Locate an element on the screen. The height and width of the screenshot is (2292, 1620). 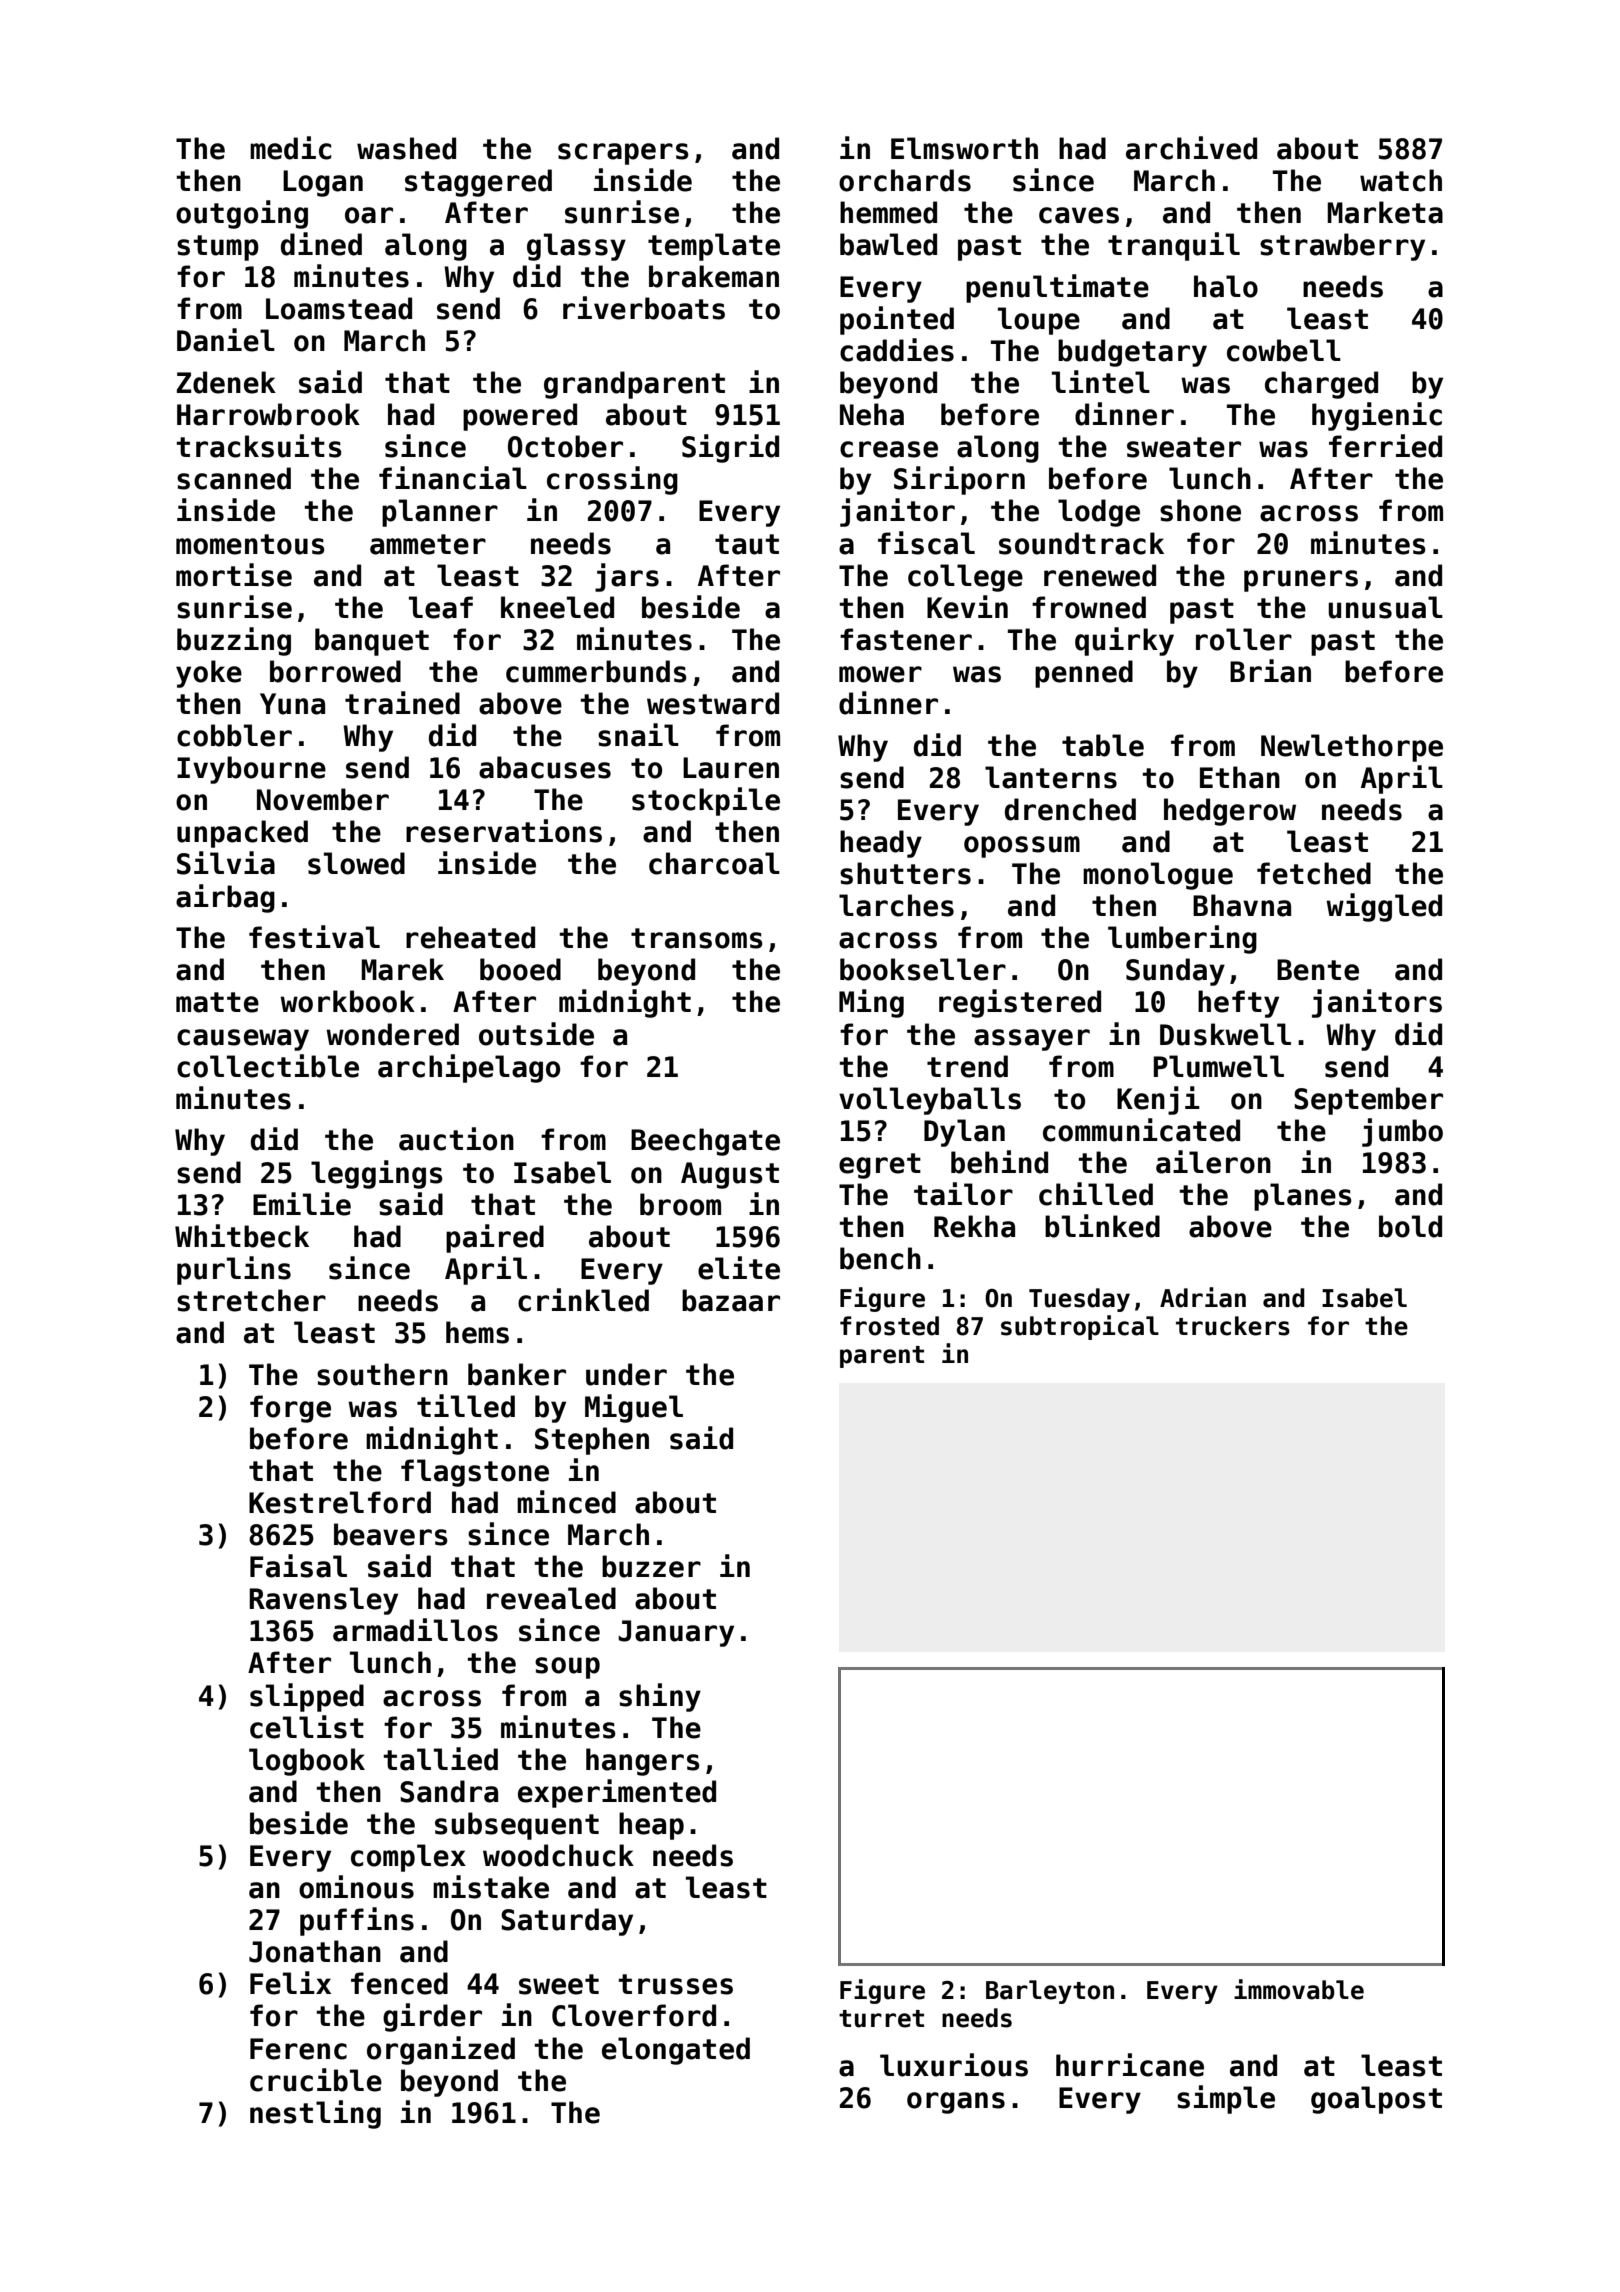
auction is located at coordinates (456, 1139).
